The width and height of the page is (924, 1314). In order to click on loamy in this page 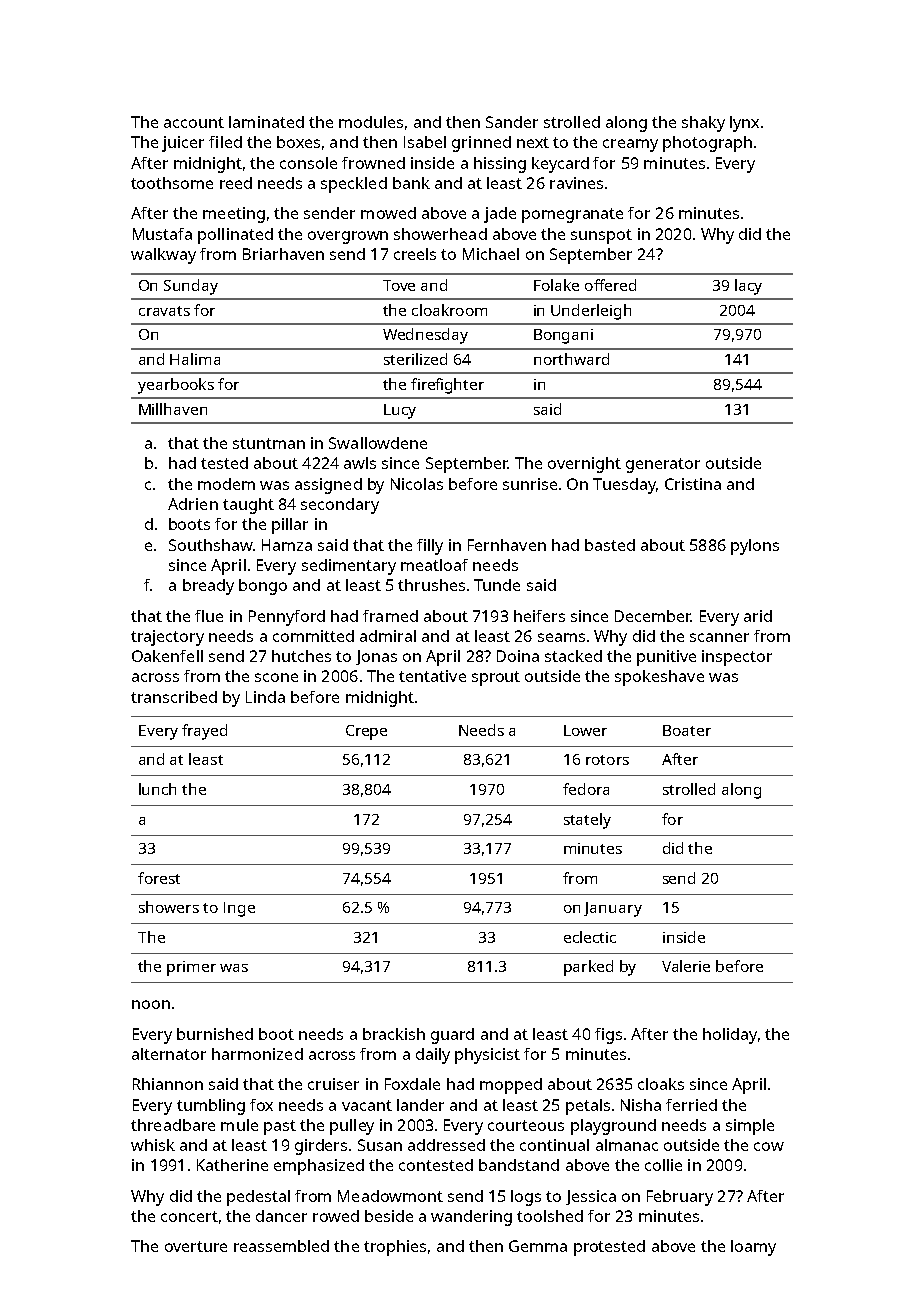, I will do `click(753, 1248)`.
